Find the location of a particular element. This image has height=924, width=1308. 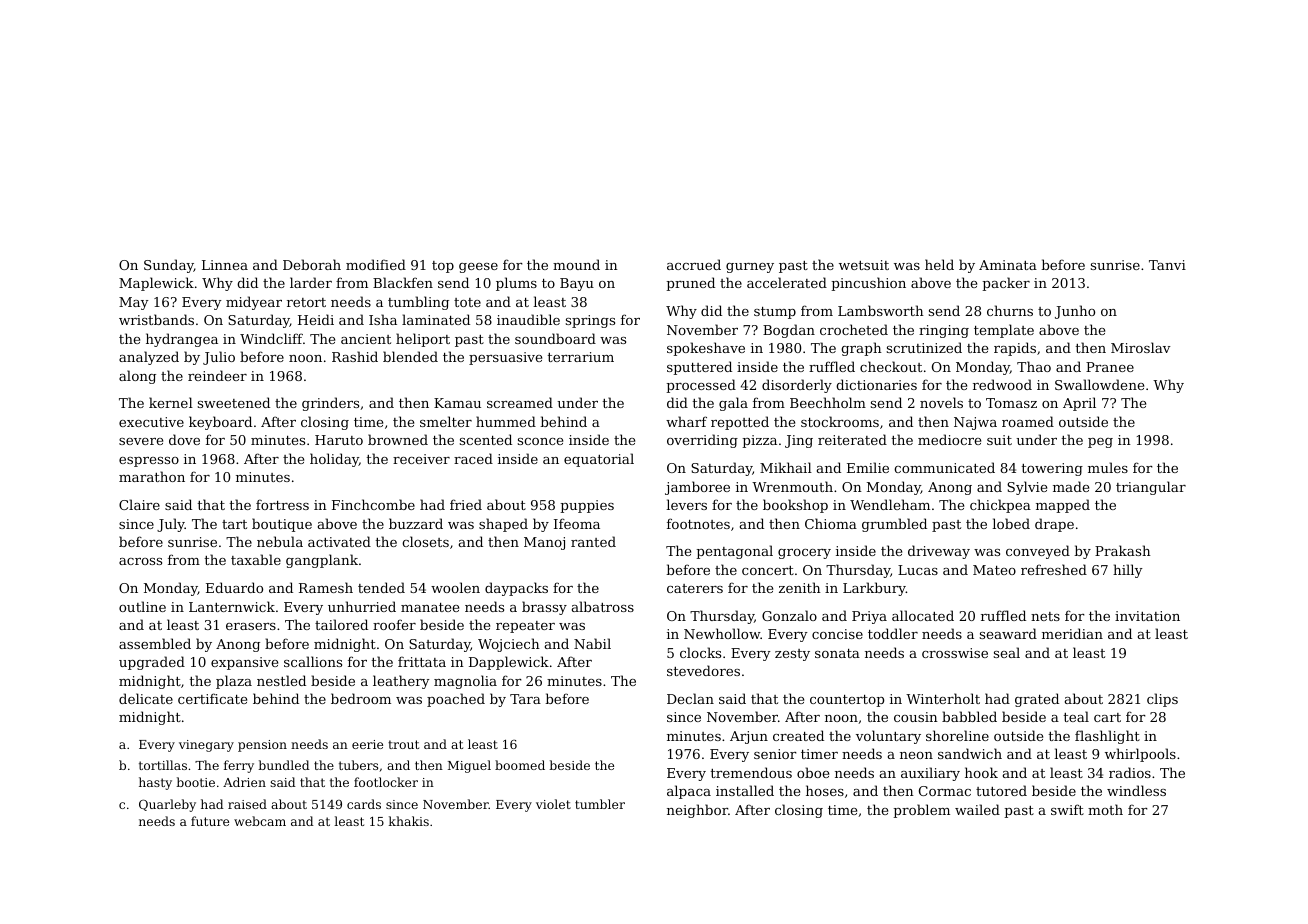

Deborah is located at coordinates (312, 264).
